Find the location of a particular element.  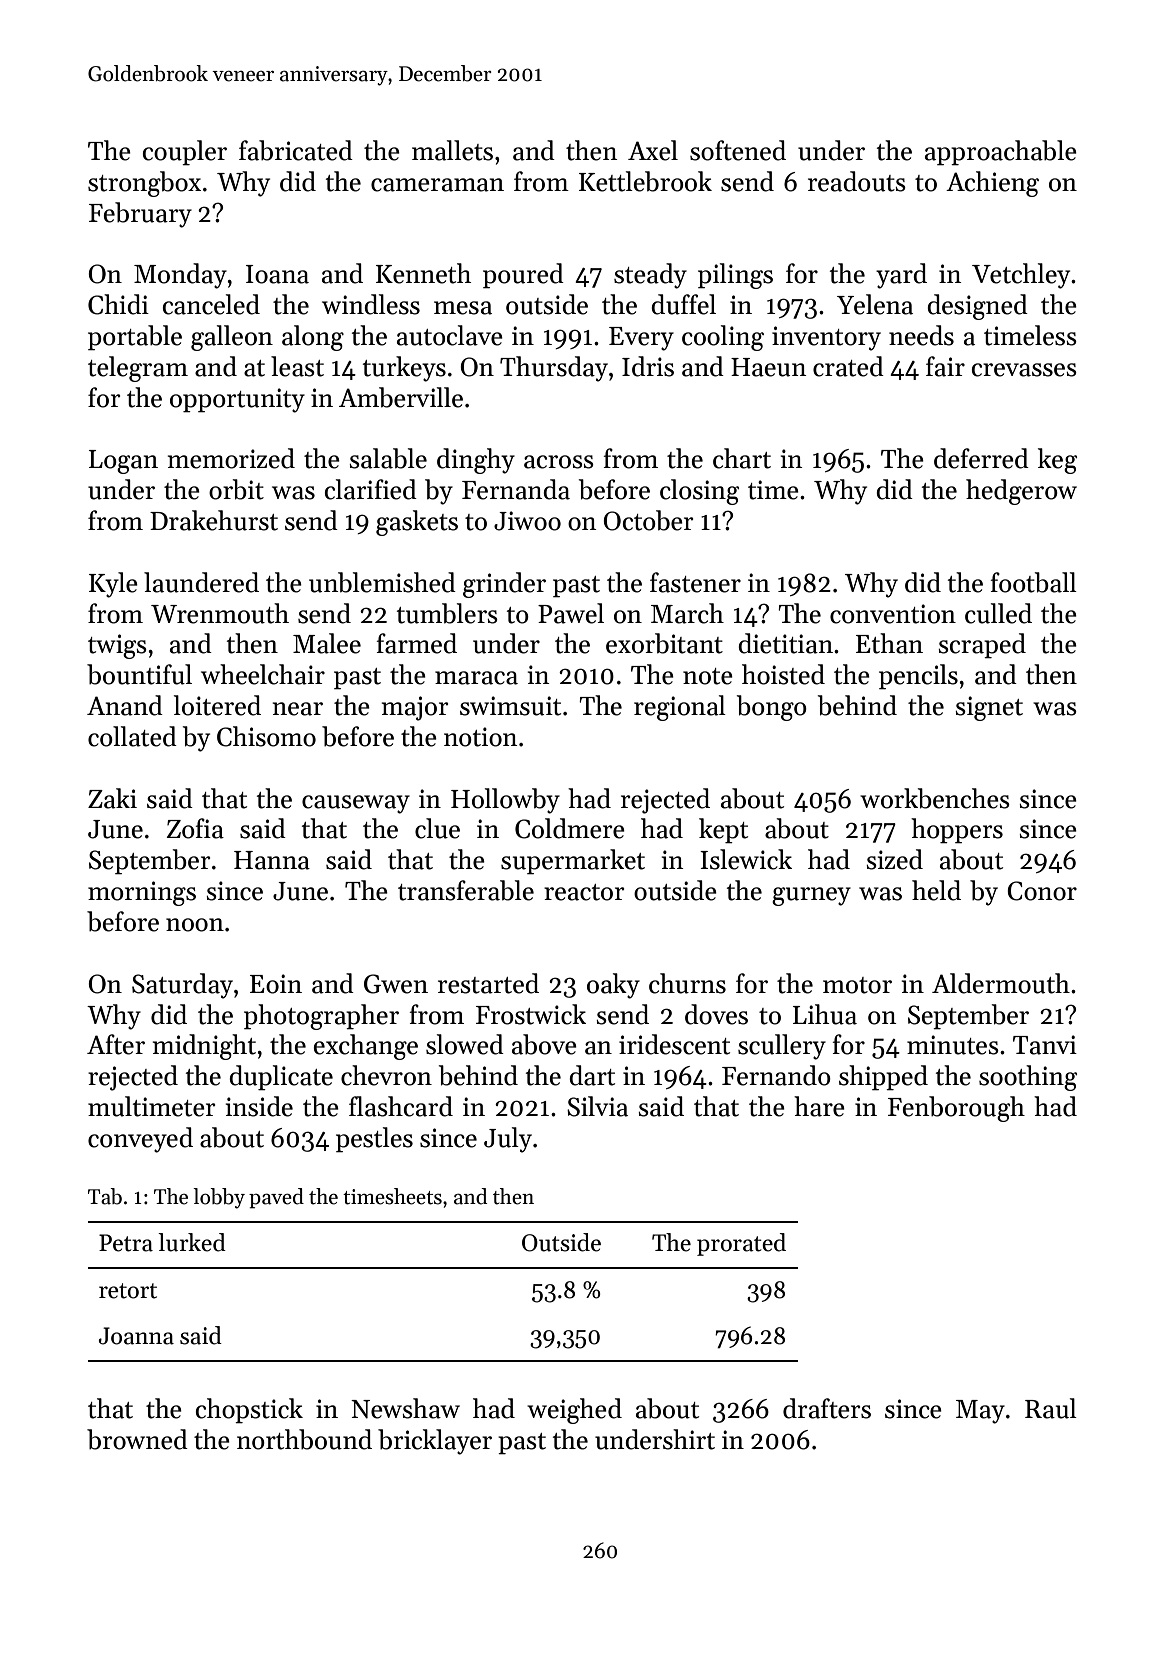

readouts is located at coordinates (857, 181).
